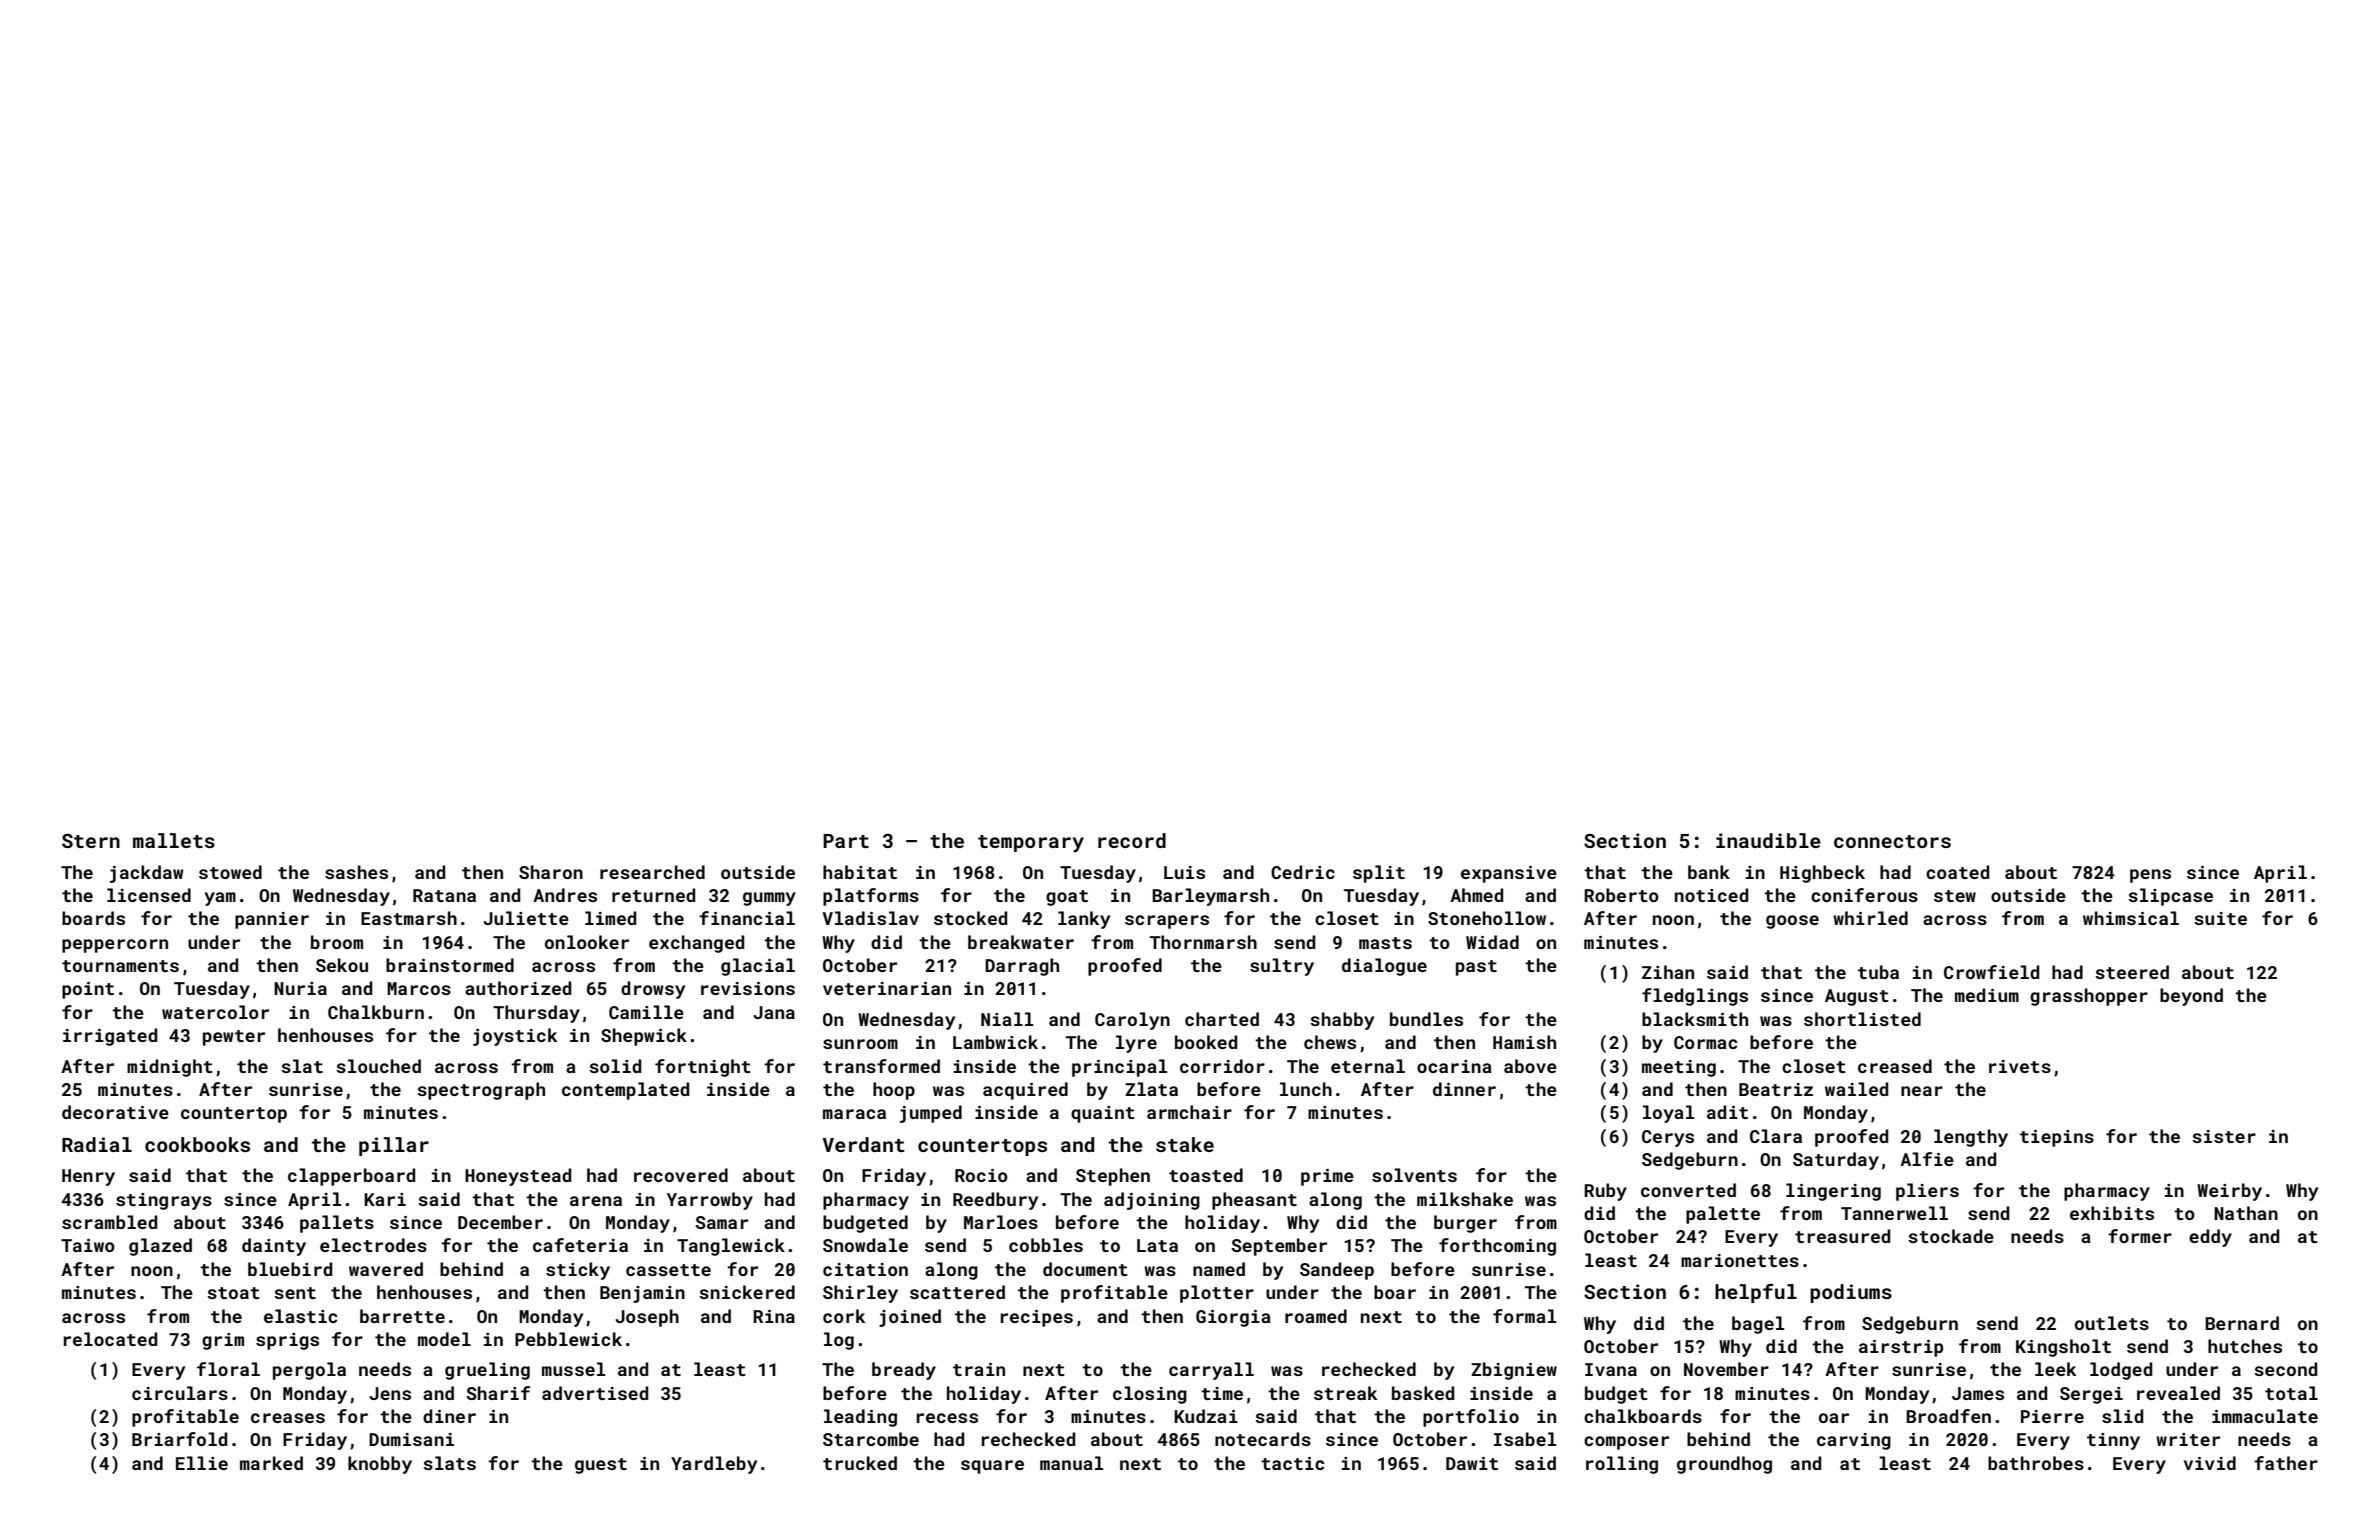 The image size is (2380, 1540). I want to click on noticed, so click(1711, 895).
